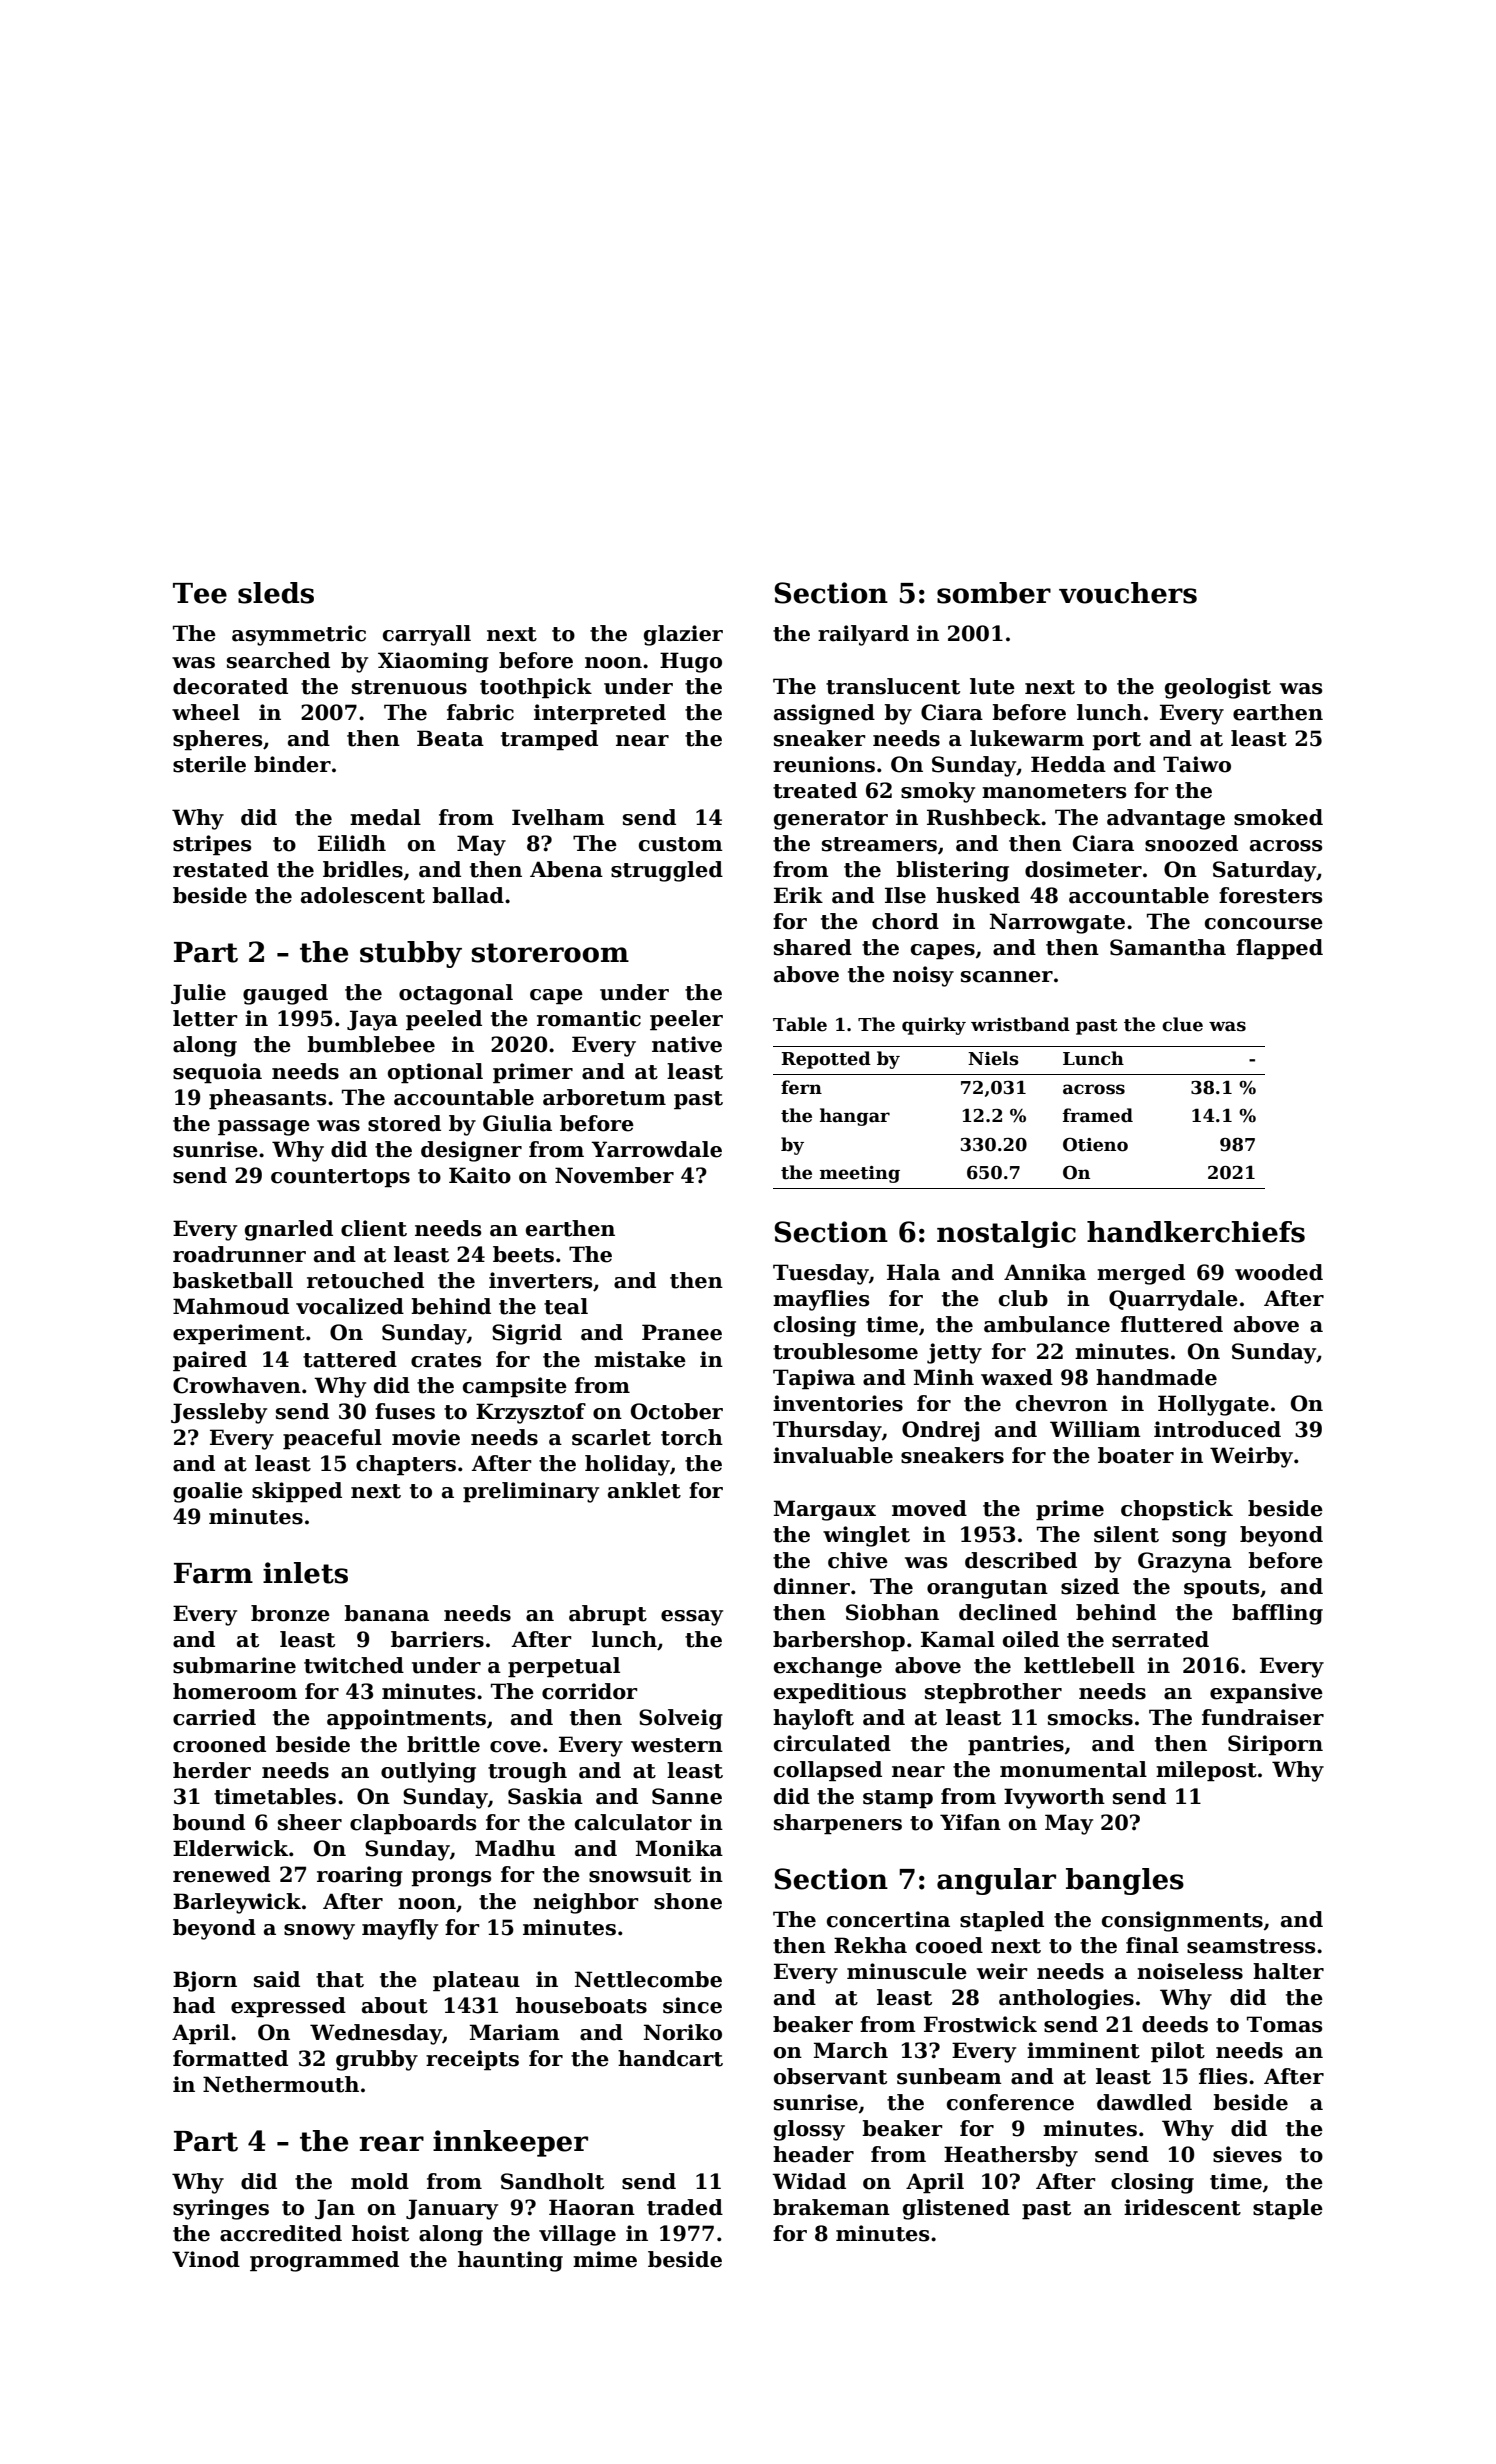 The height and width of the image is (2464, 1496). I want to click on romantic, so click(589, 1018).
